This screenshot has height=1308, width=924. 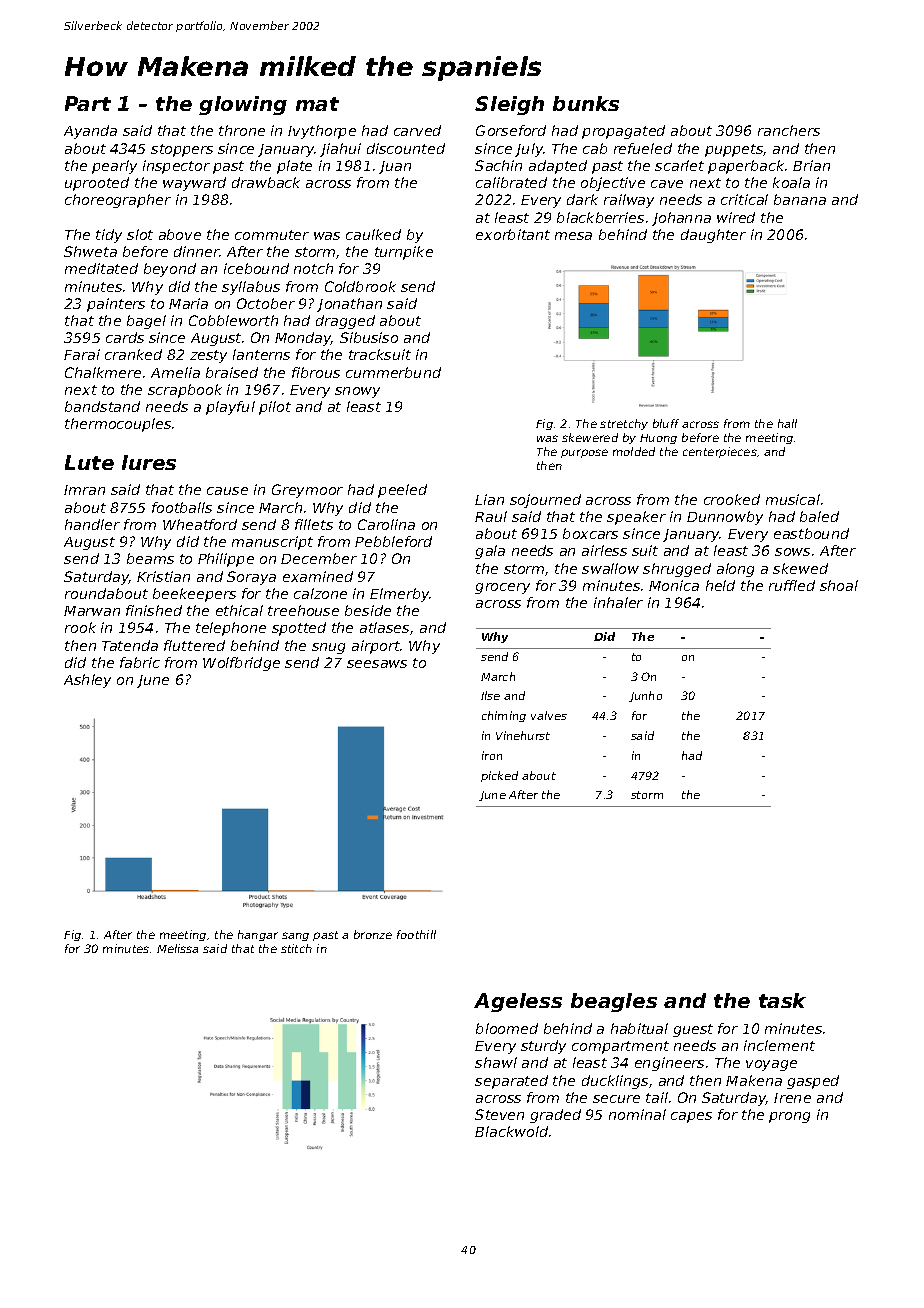 What do you see at coordinates (499, 1114) in the screenshot?
I see `Steven` at bounding box center [499, 1114].
